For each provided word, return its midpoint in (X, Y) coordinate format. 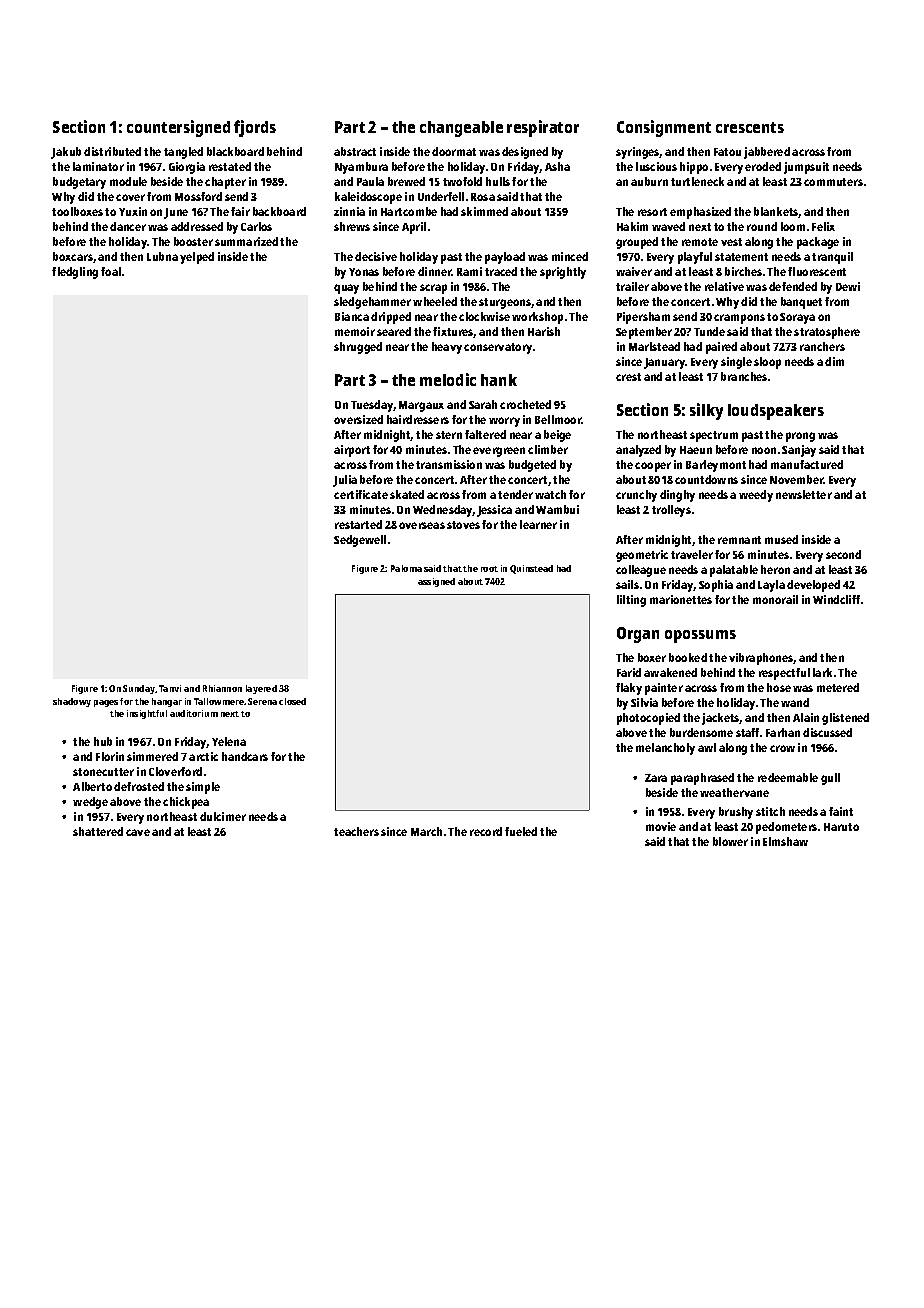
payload (505, 258)
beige (557, 436)
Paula (370, 181)
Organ (638, 635)
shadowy (72, 702)
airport (352, 451)
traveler (692, 554)
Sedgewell (360, 541)
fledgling (75, 273)
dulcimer (223, 816)
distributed (112, 151)
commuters (833, 182)
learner (538, 524)
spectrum (714, 436)
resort (652, 212)
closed (292, 701)
